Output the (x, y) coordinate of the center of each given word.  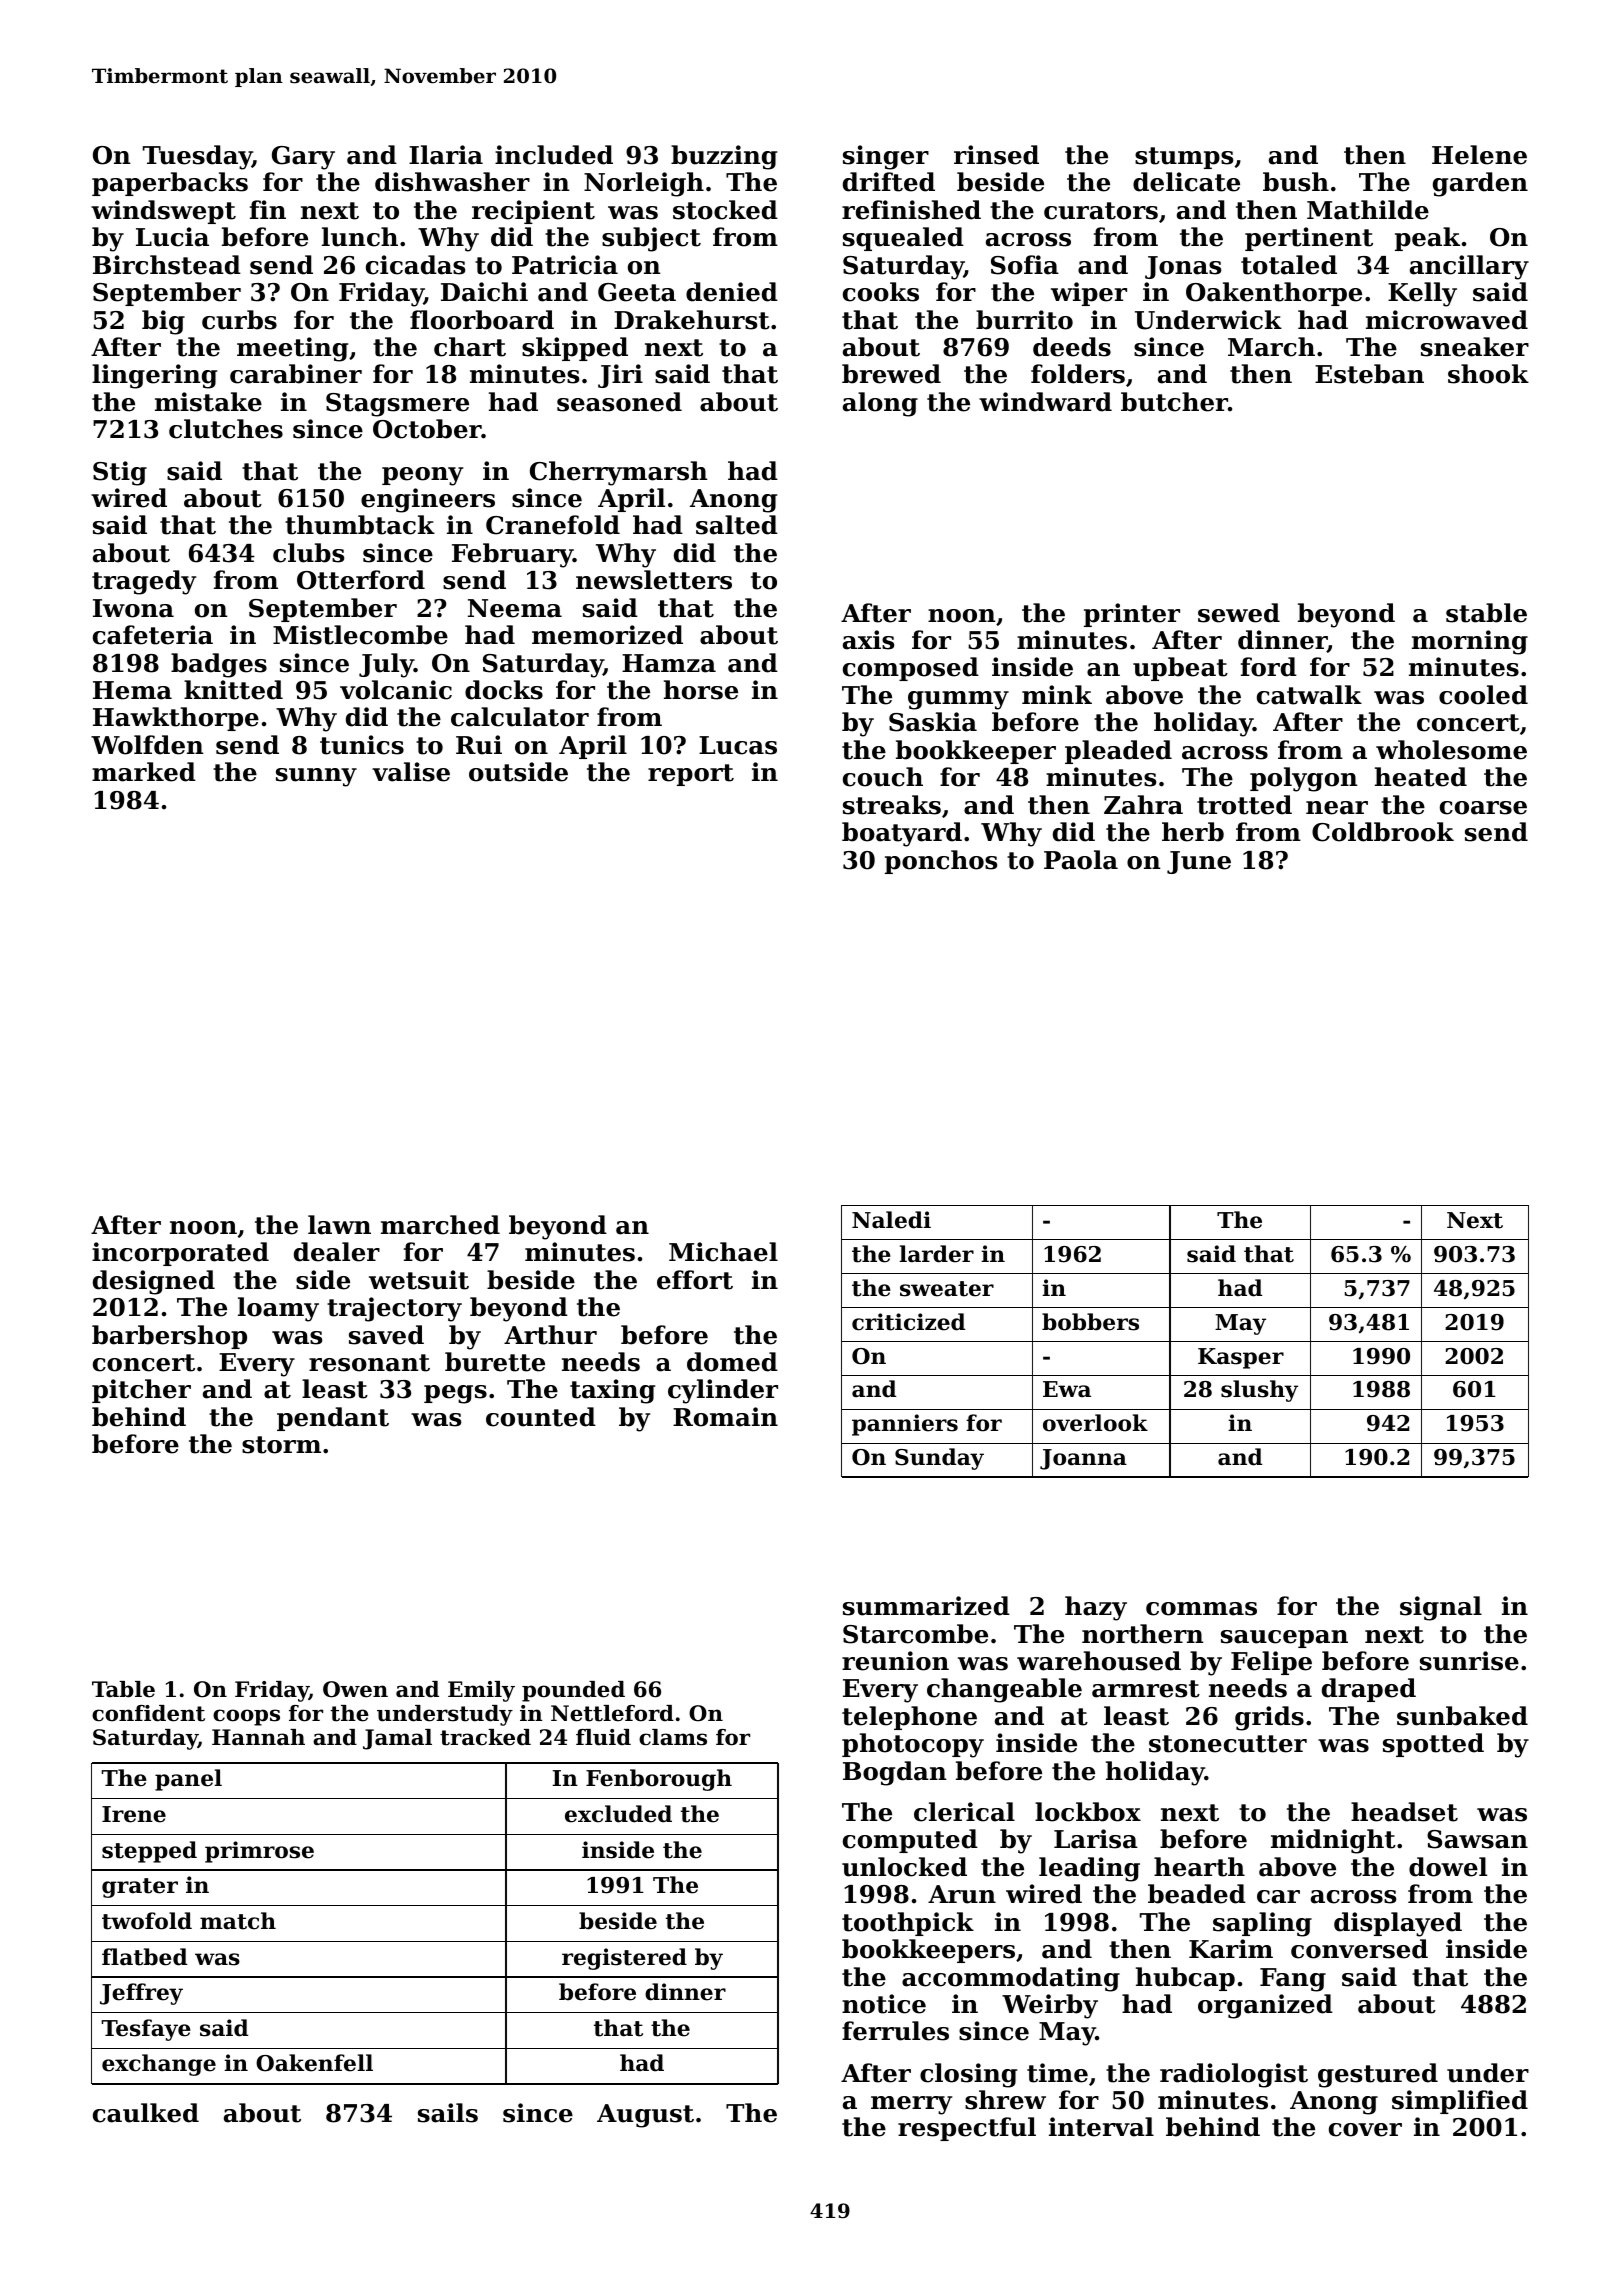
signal (1441, 1608)
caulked (146, 2113)
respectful (967, 2129)
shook (1488, 374)
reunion (895, 1661)
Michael (723, 1252)
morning (1470, 642)
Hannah (258, 1737)
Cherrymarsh (619, 473)
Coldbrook (1383, 832)
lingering (154, 376)
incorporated (180, 1254)
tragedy (144, 582)
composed (911, 669)
